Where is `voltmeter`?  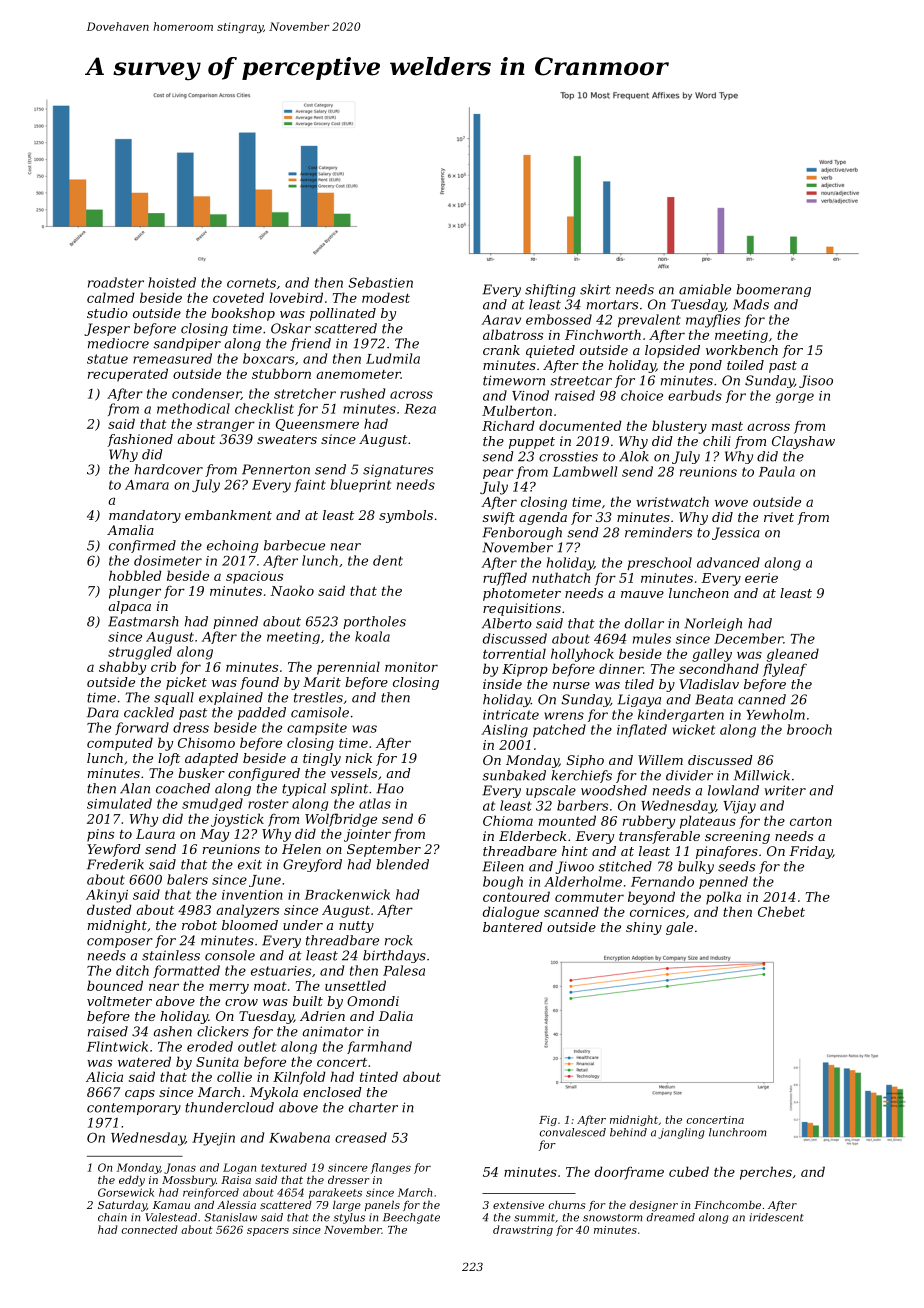
voltmeter is located at coordinates (119, 1001).
